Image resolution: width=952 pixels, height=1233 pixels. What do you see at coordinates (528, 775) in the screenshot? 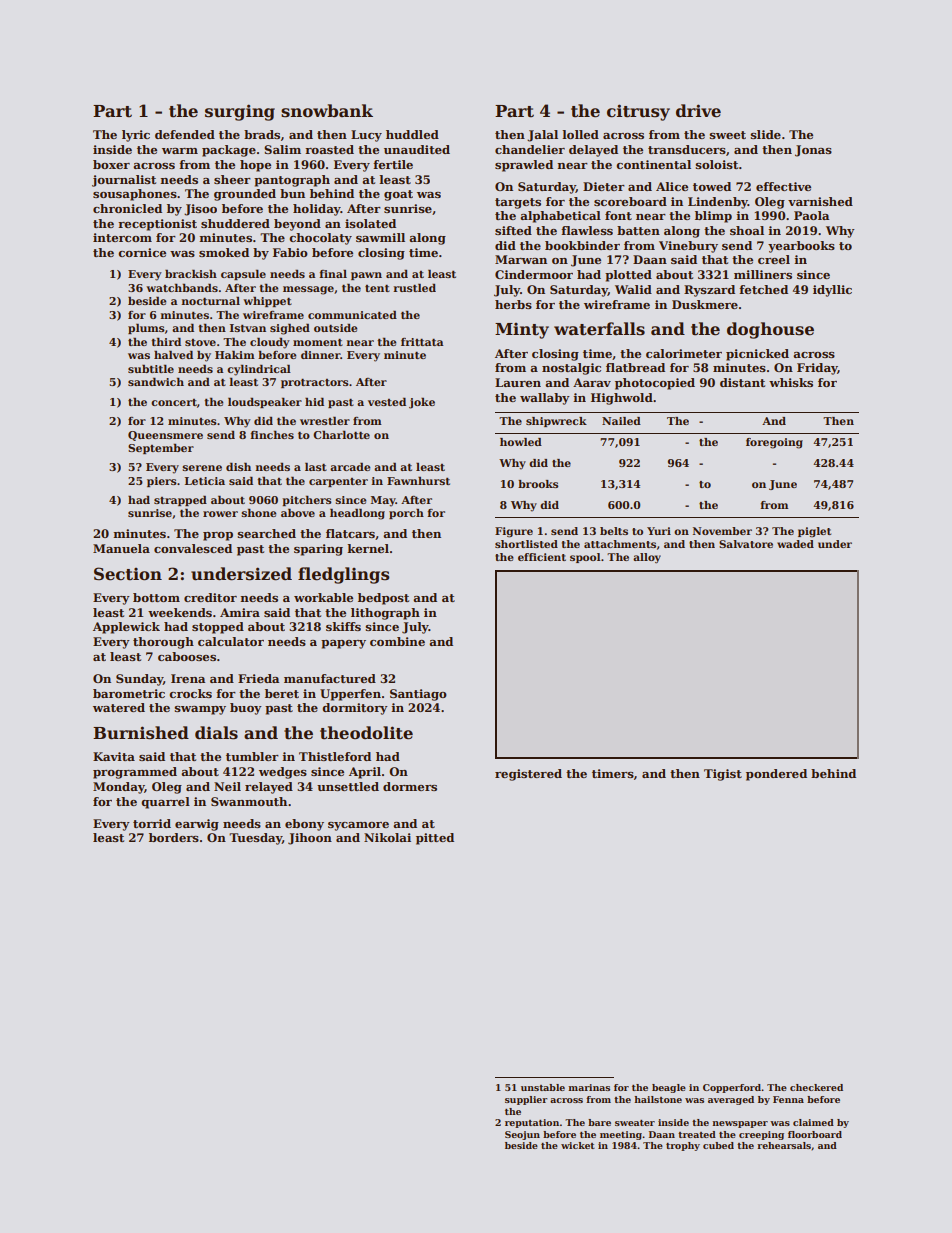
I see `registered` at bounding box center [528, 775].
